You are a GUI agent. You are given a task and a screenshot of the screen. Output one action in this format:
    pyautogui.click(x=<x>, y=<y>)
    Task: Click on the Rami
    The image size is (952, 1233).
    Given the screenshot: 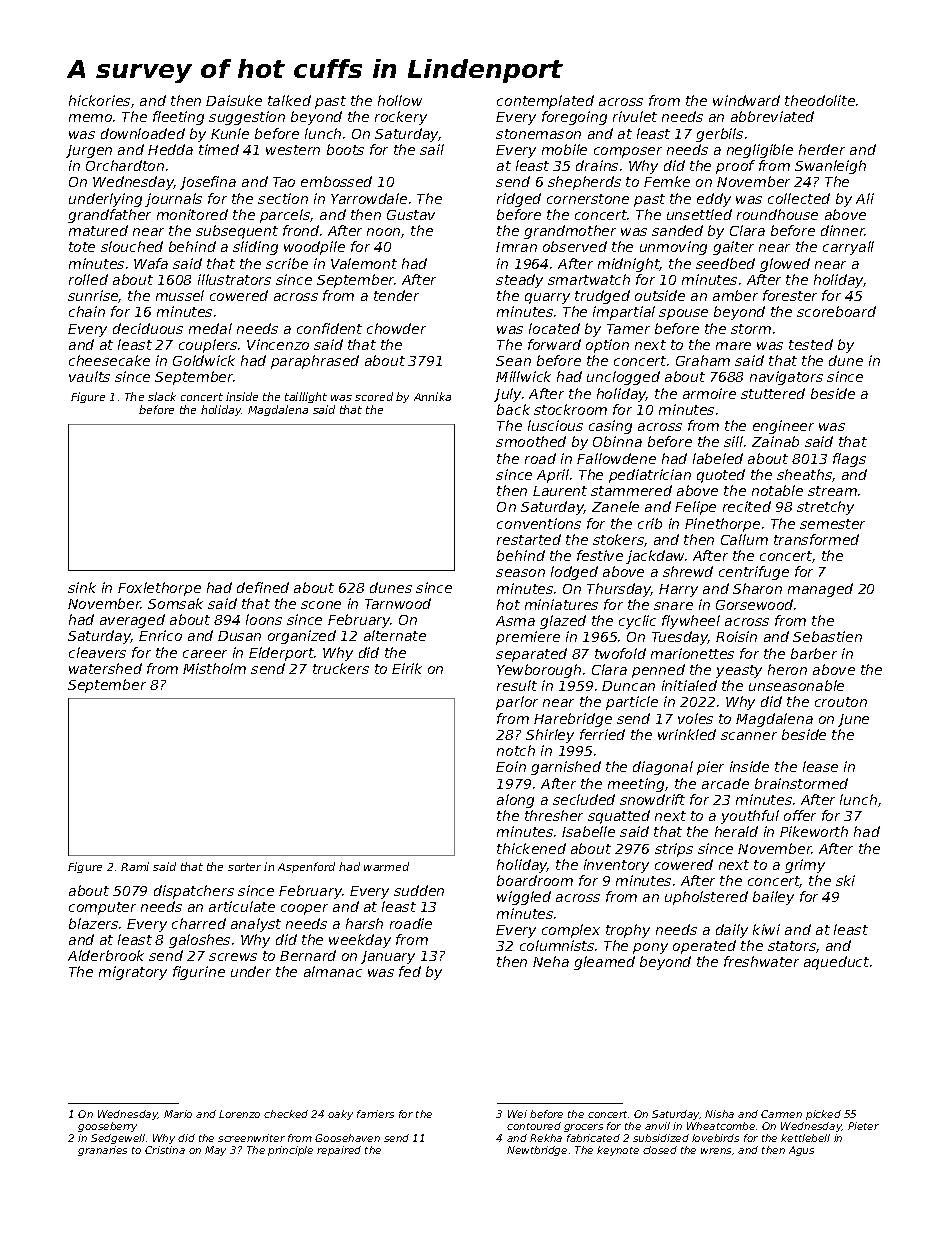 What is the action you would take?
    pyautogui.click(x=135, y=866)
